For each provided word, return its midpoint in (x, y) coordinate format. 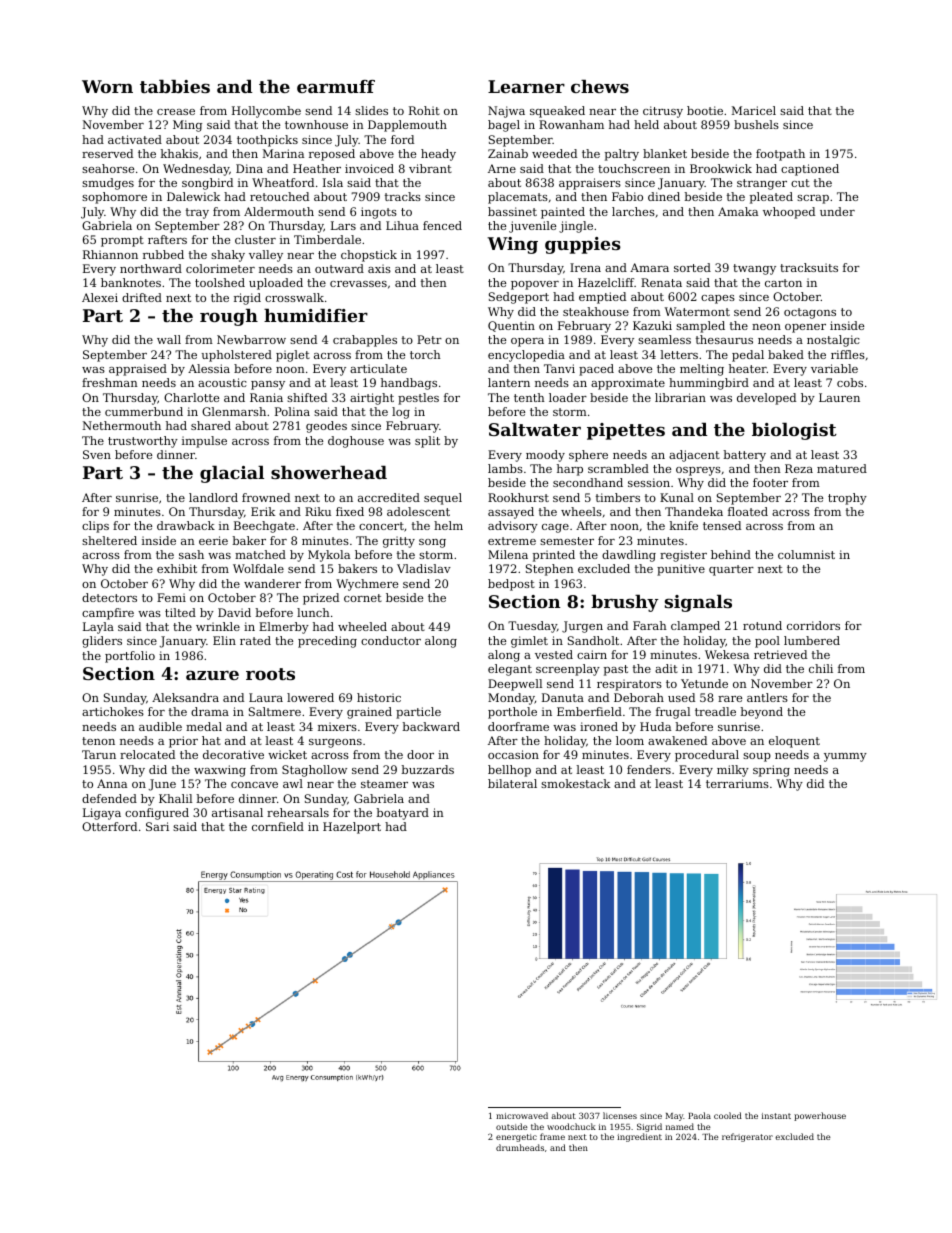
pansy (268, 385)
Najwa (506, 112)
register (683, 556)
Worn (107, 86)
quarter (731, 570)
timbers (618, 497)
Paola (699, 1115)
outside (512, 1126)
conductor (391, 640)
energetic (516, 1138)
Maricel (754, 110)
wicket (287, 754)
